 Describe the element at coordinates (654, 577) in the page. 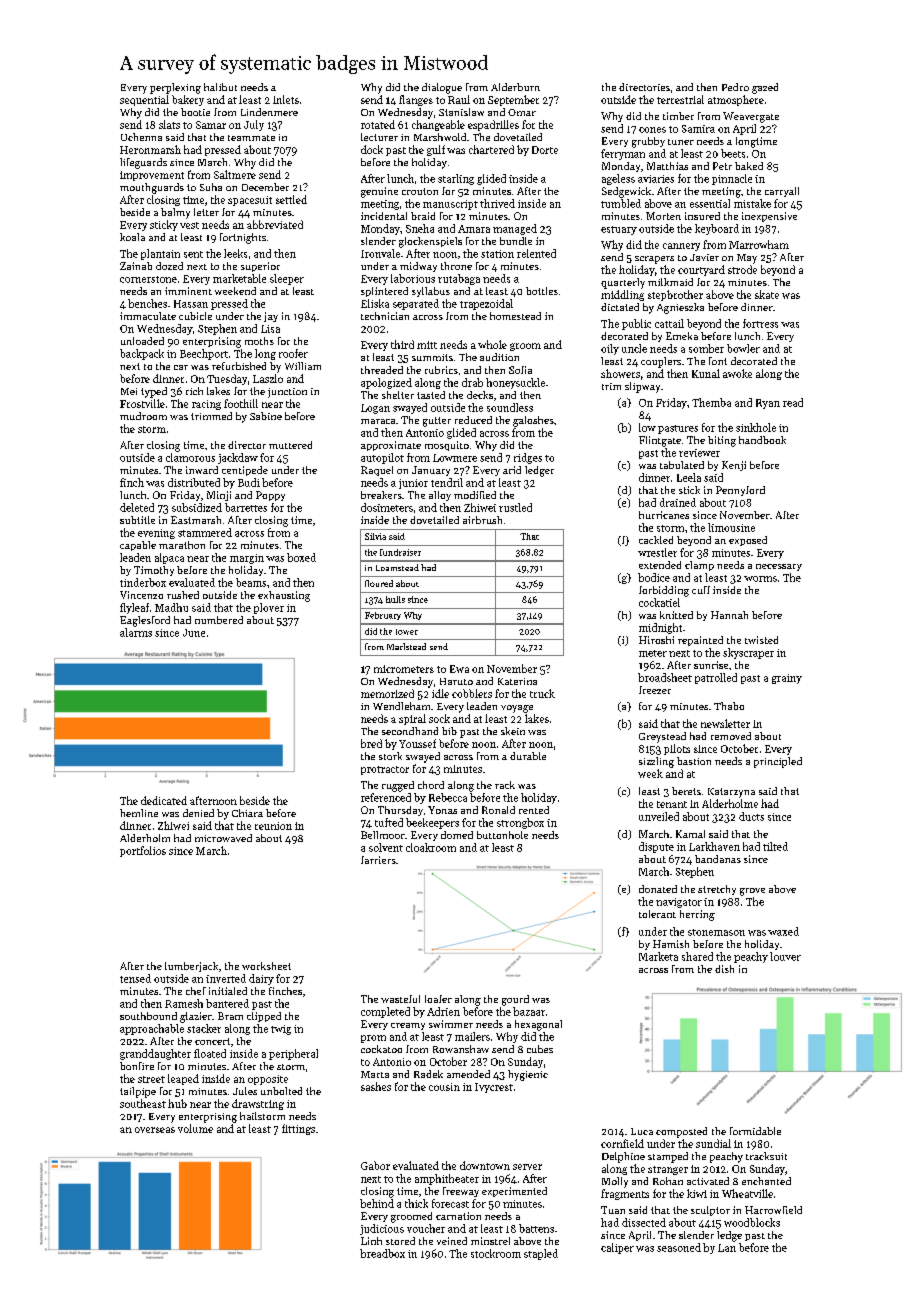

I see `bodice` at that location.
